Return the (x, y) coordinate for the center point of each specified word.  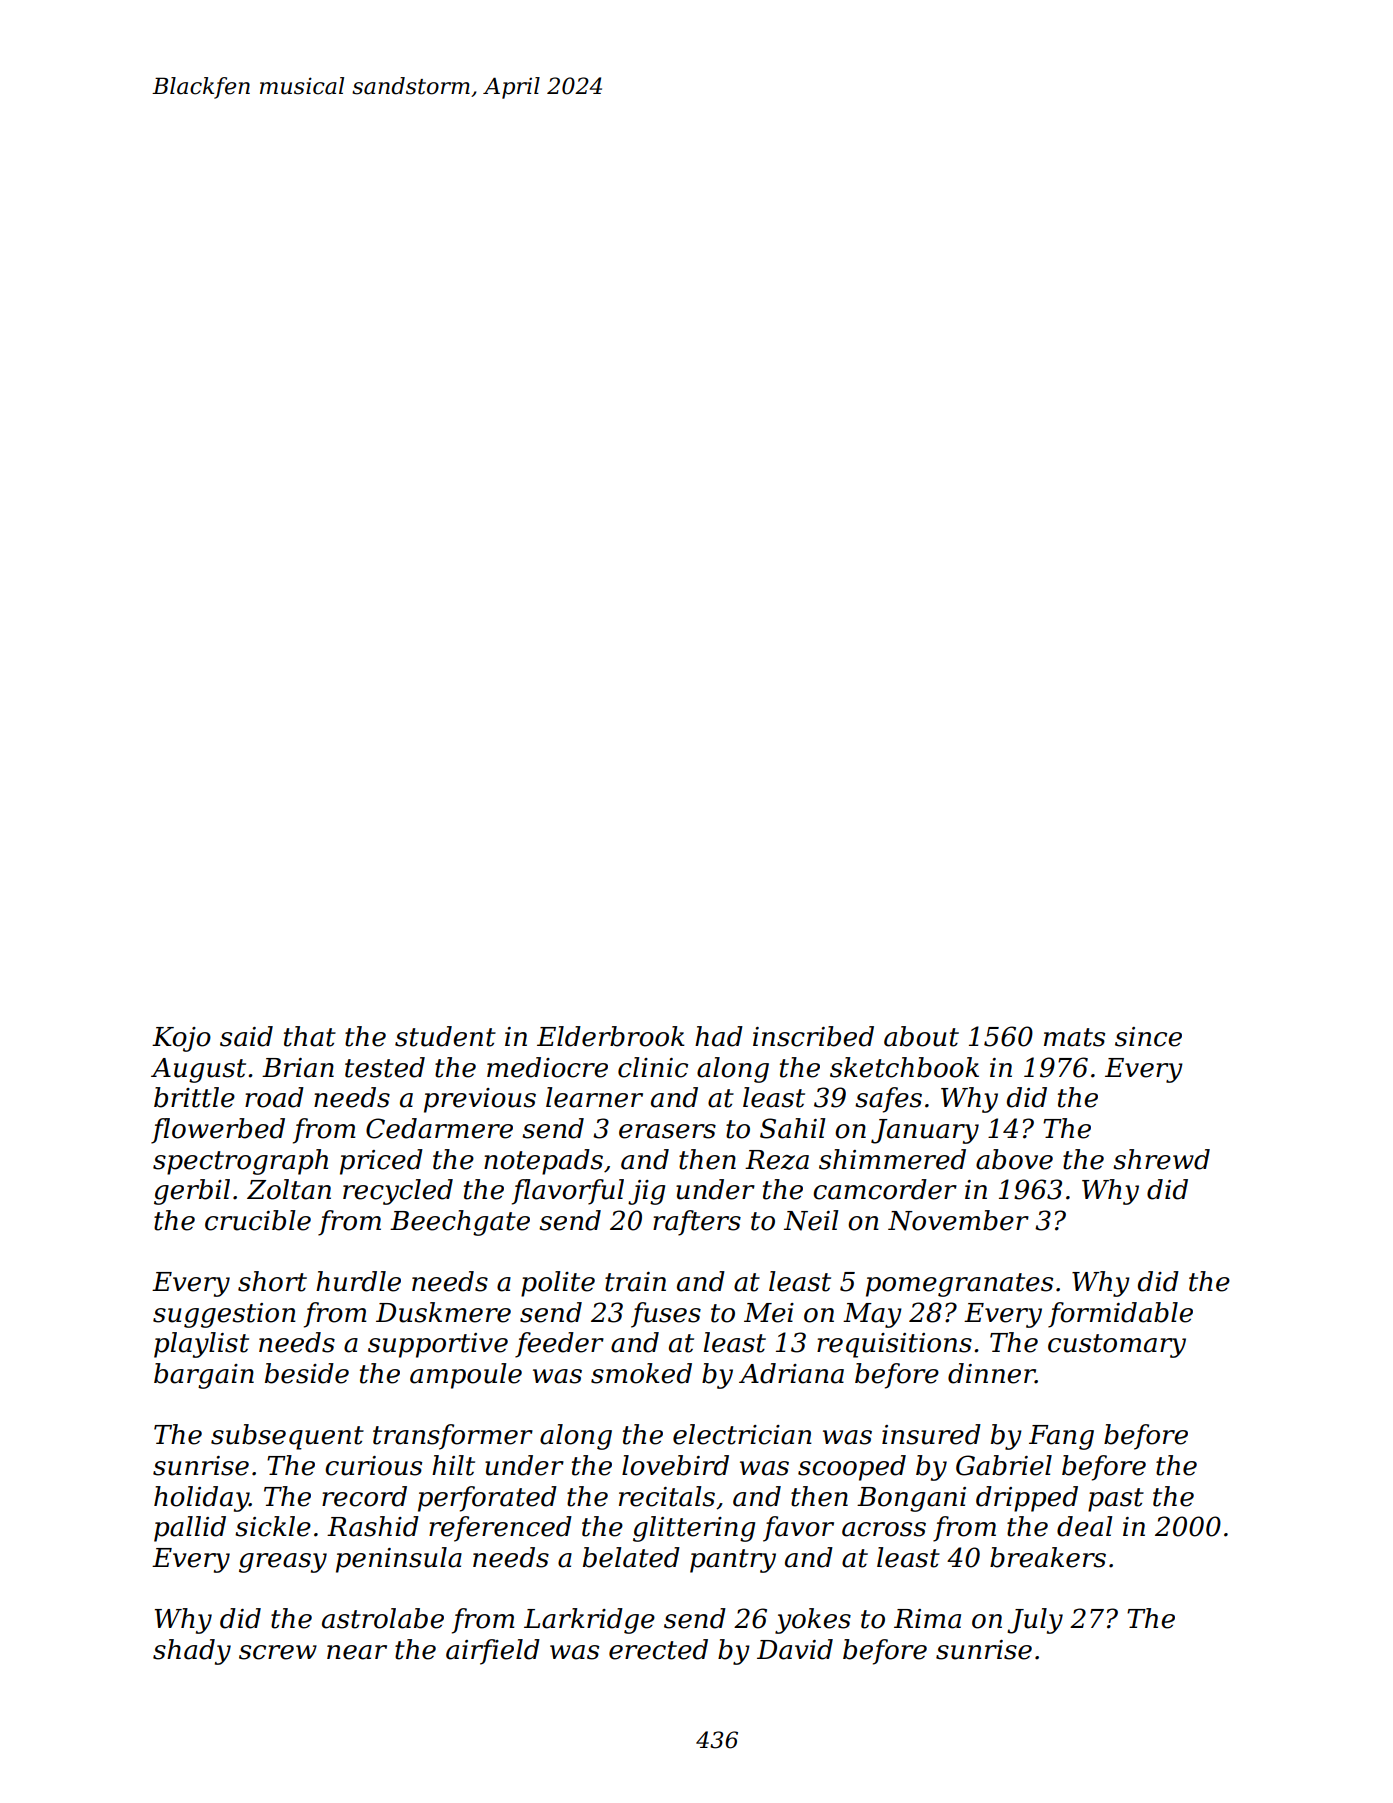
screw (278, 1652)
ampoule (466, 1376)
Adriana (791, 1373)
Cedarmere (439, 1128)
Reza (777, 1160)
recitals (667, 1496)
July (1035, 1621)
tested (385, 1067)
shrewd (1161, 1159)
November (958, 1220)
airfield (493, 1652)
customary (1117, 1346)
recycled (398, 1192)
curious (373, 1466)
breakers (1048, 1557)
